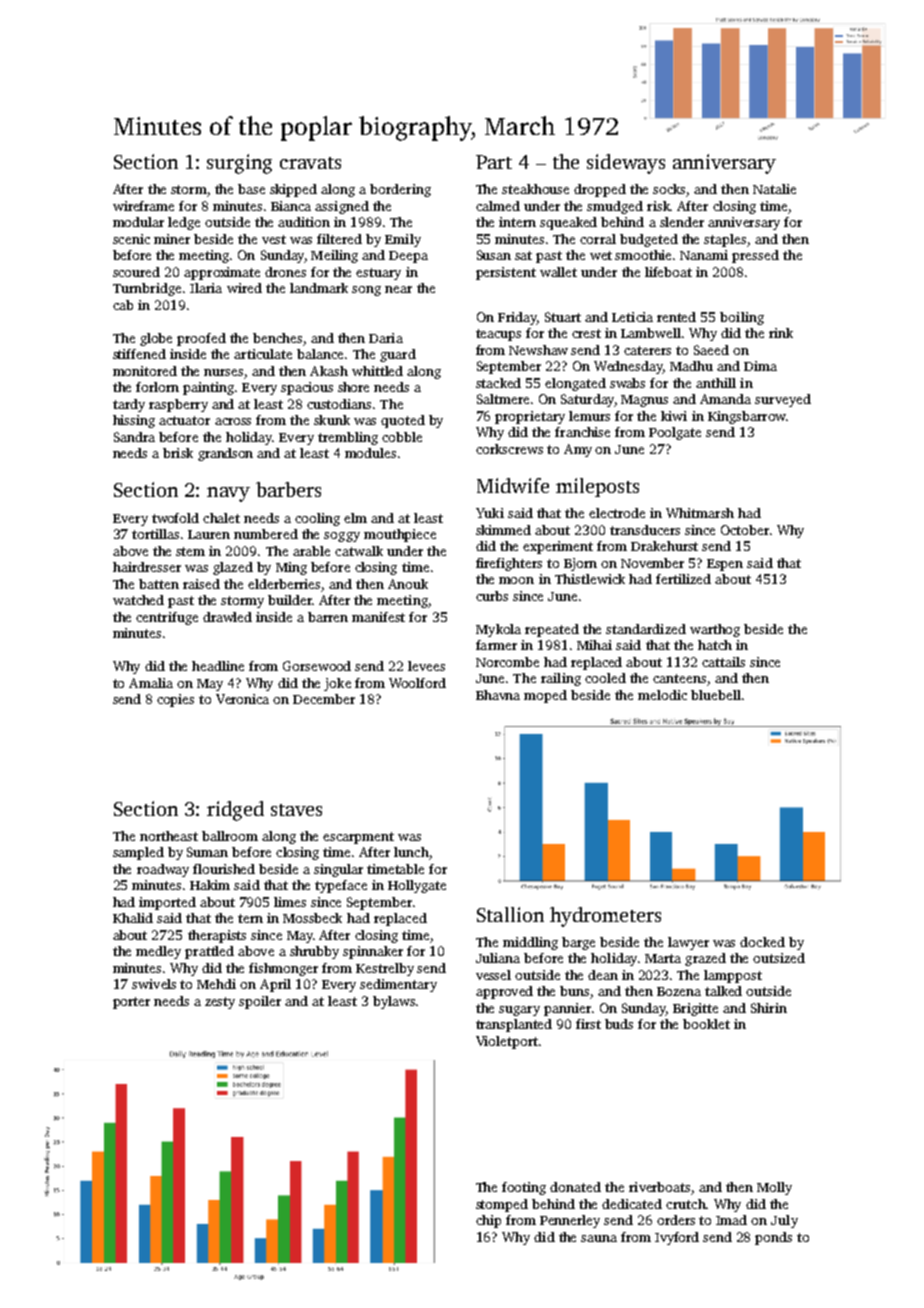 This page has width=924, height=1308. What do you see at coordinates (220, 1003) in the page?
I see `zesty` at bounding box center [220, 1003].
